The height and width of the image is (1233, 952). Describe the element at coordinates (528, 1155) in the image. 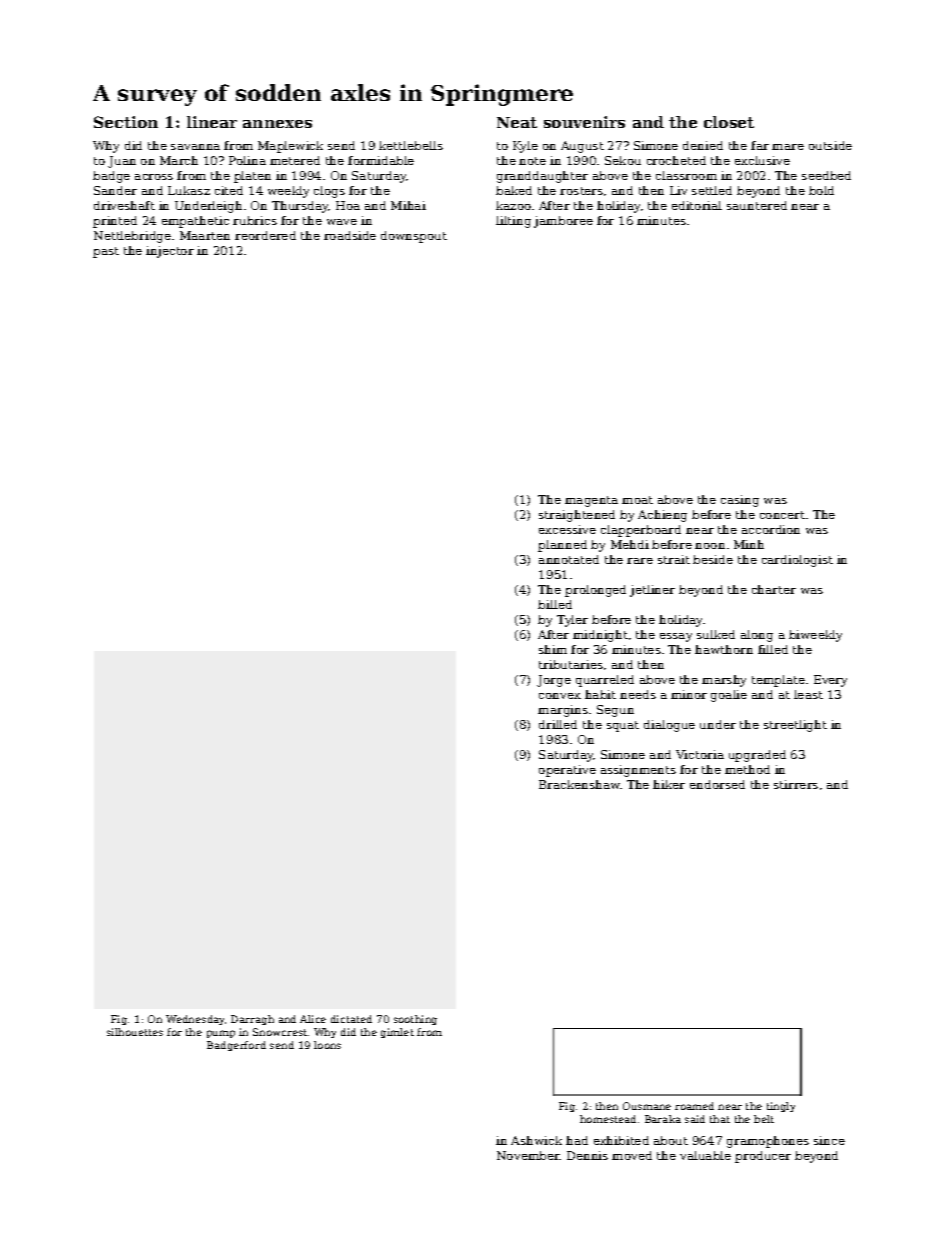

I see `November` at that location.
